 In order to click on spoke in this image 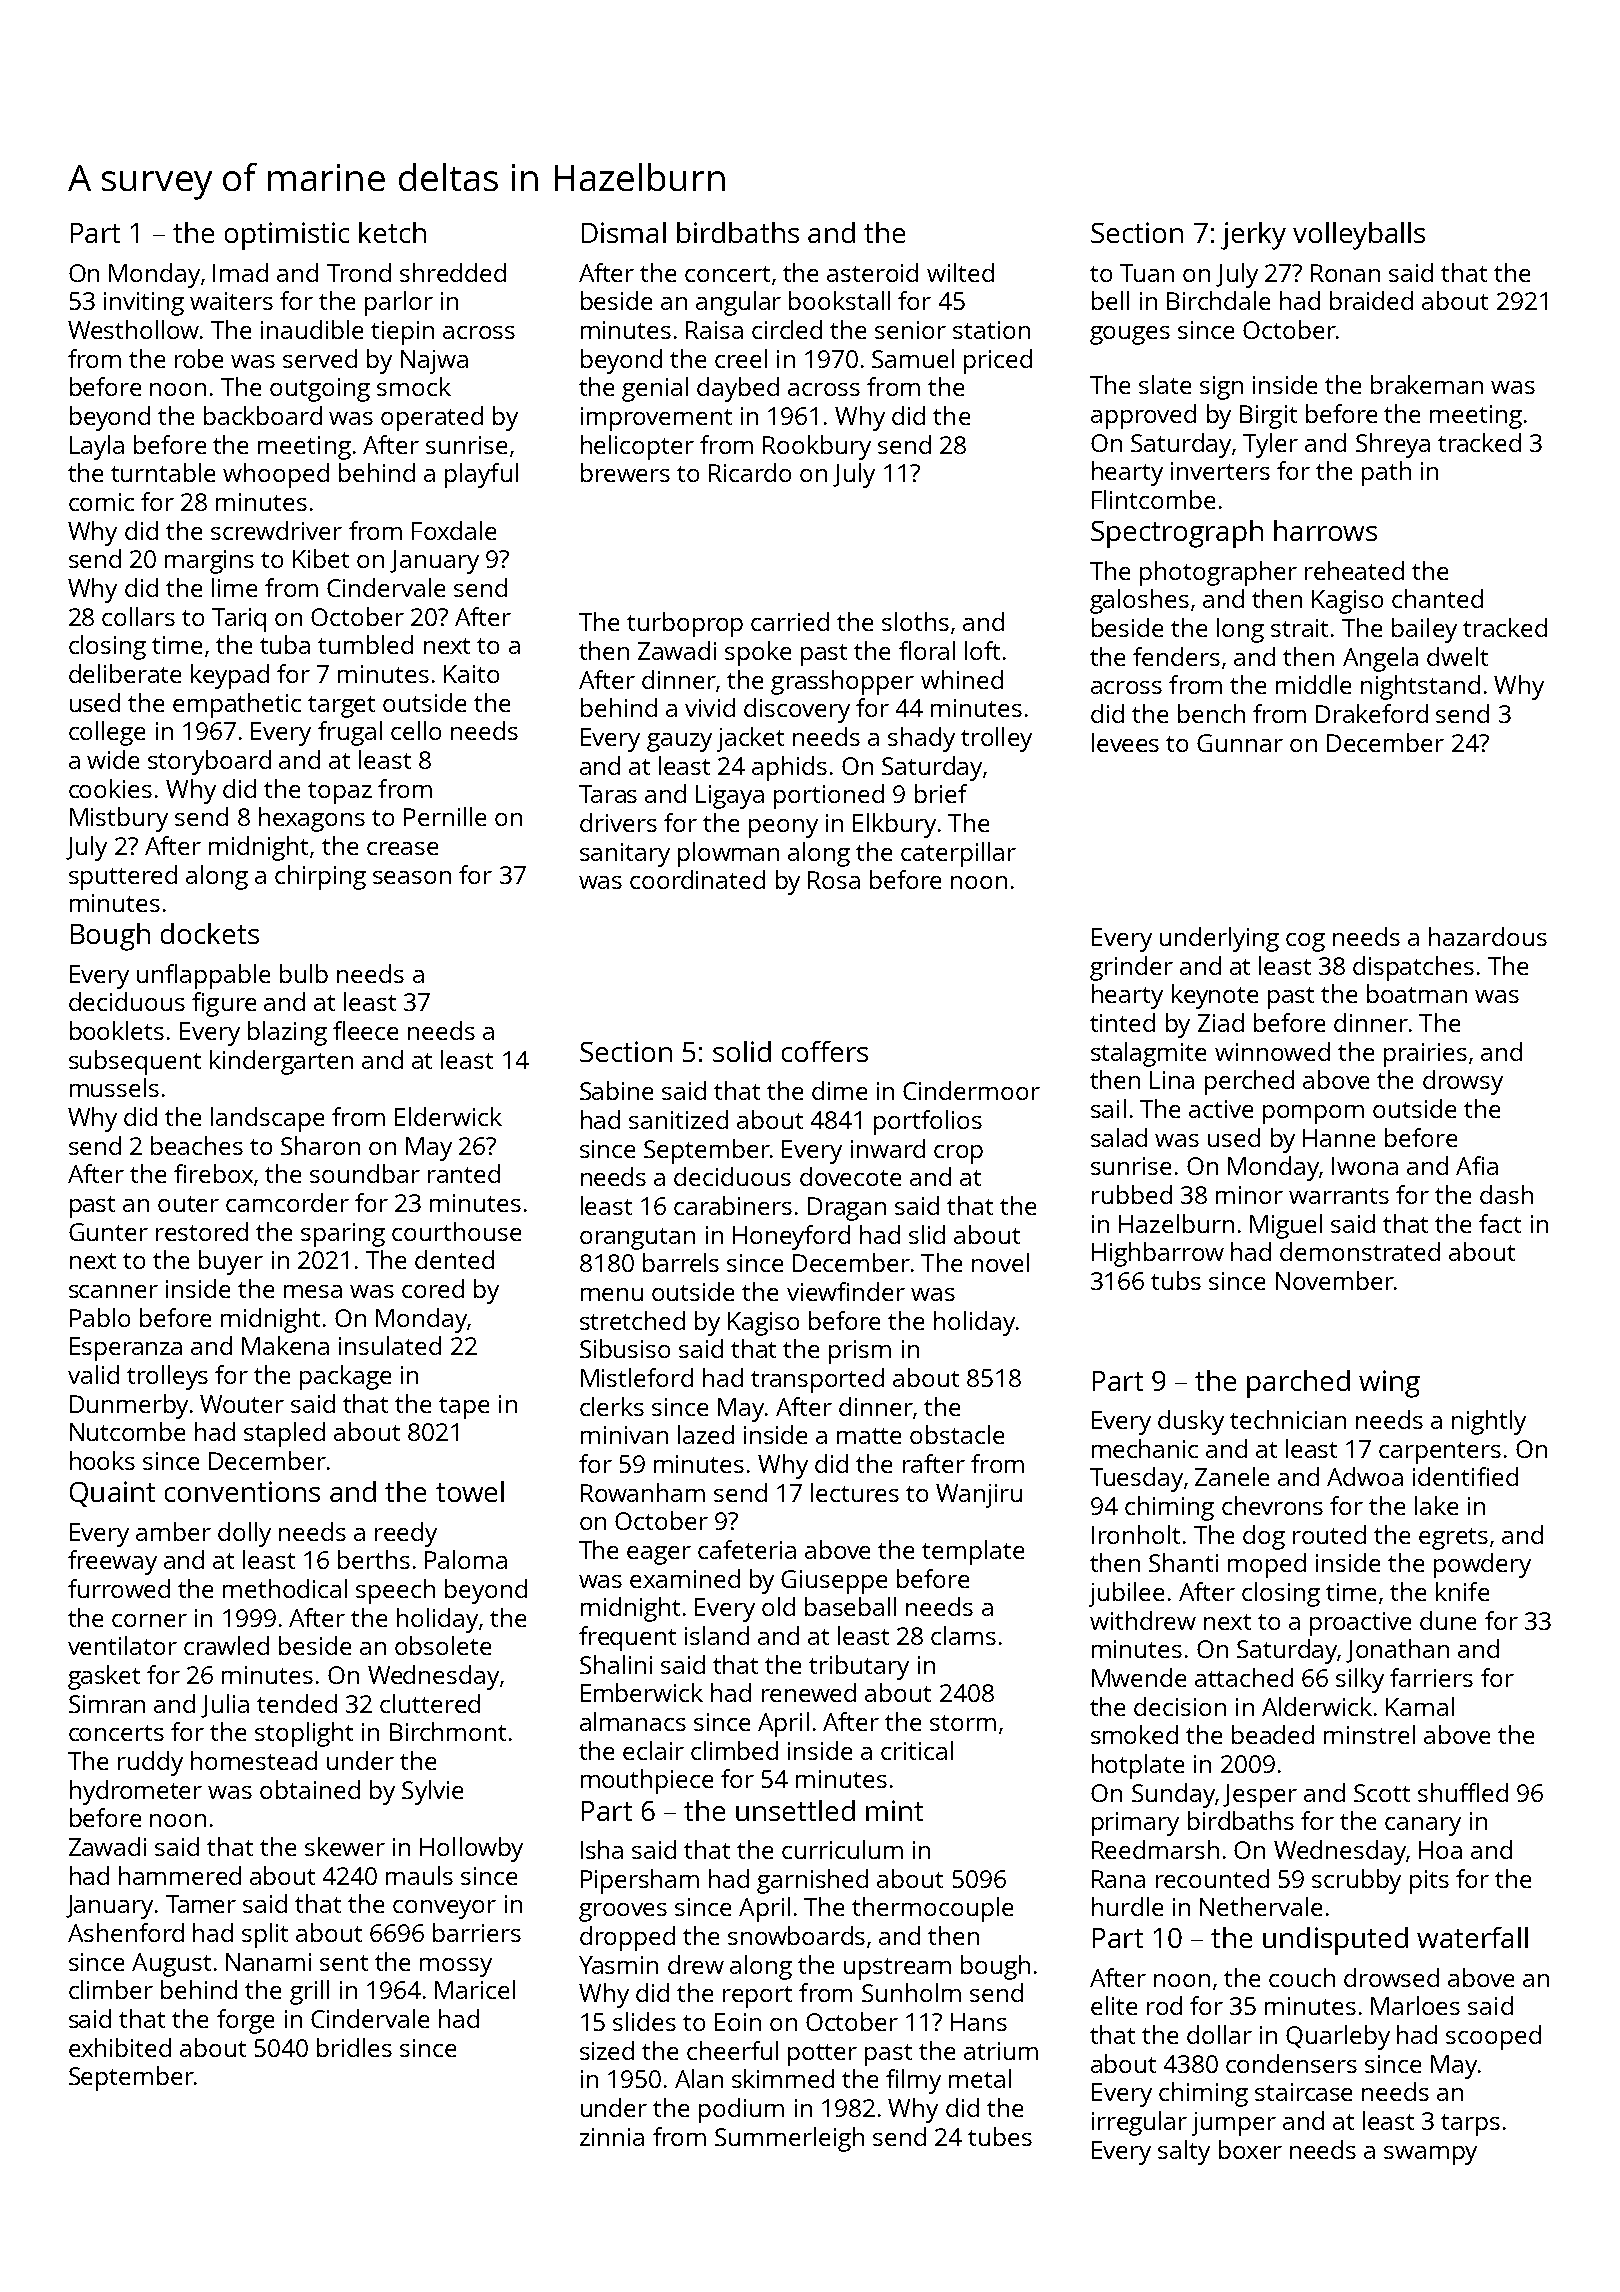, I will do `click(758, 653)`.
